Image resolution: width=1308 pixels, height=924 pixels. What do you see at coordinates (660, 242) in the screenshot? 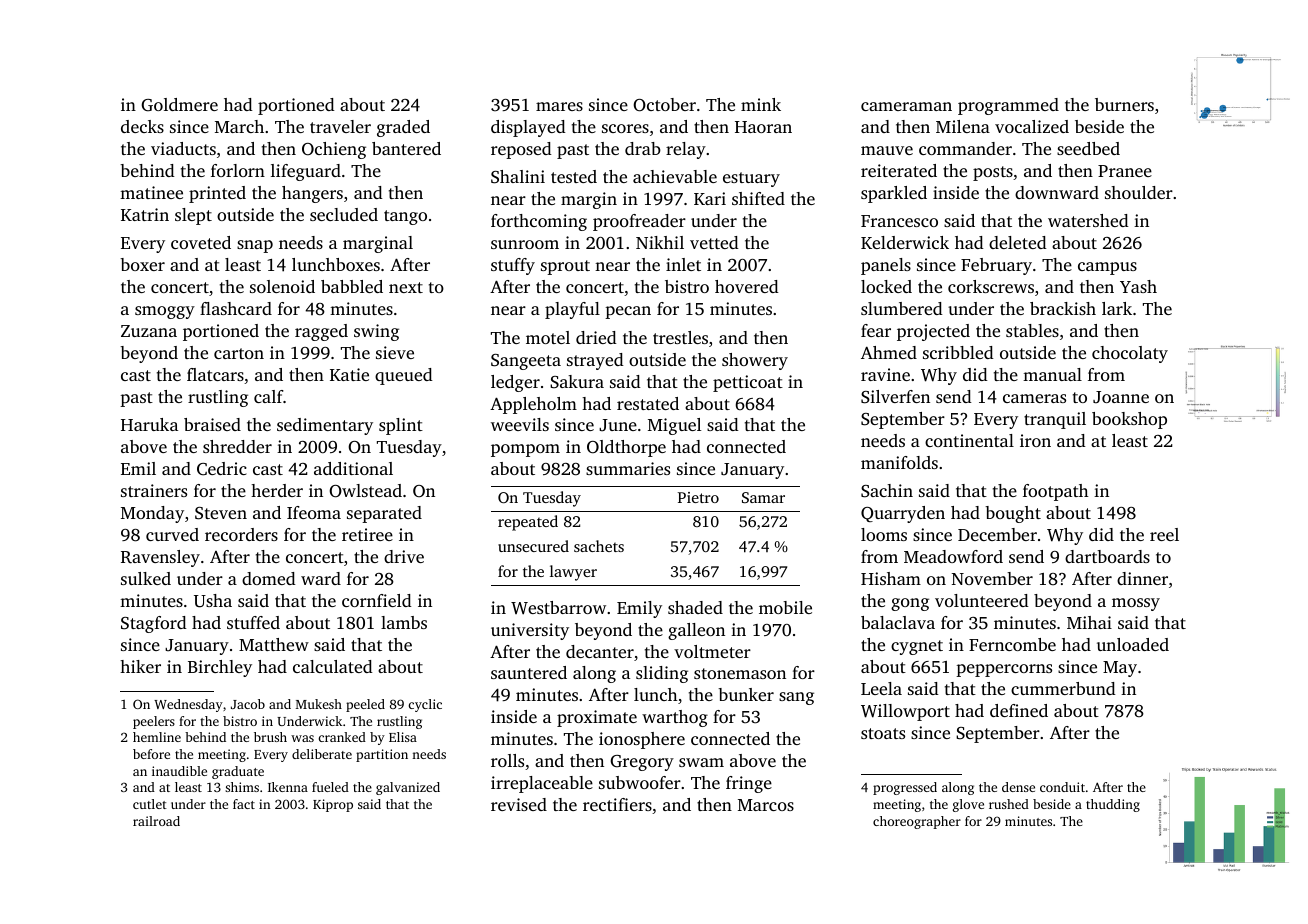
I see `Nikhil` at bounding box center [660, 242].
